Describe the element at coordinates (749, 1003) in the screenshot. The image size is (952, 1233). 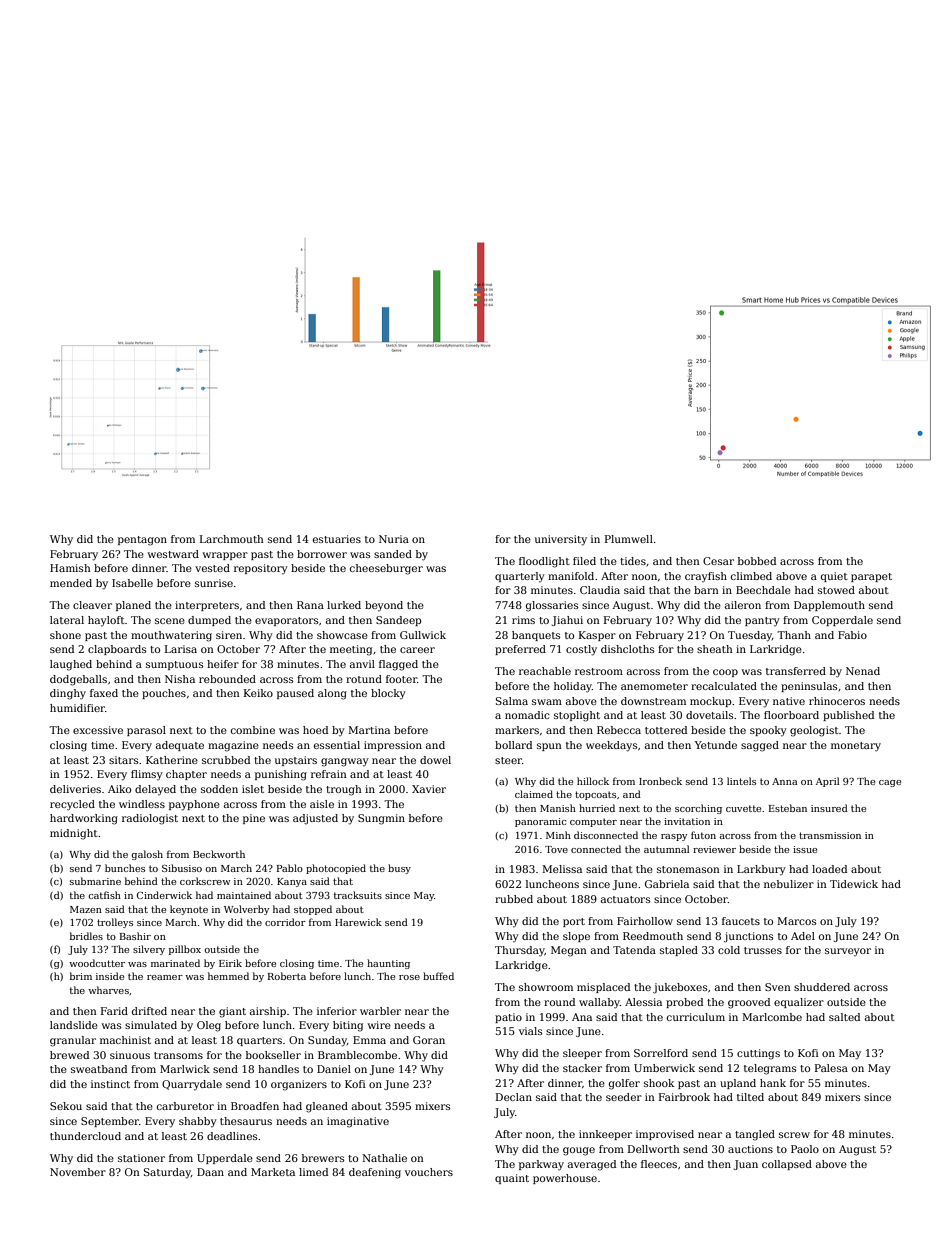
I see `grooved` at that location.
